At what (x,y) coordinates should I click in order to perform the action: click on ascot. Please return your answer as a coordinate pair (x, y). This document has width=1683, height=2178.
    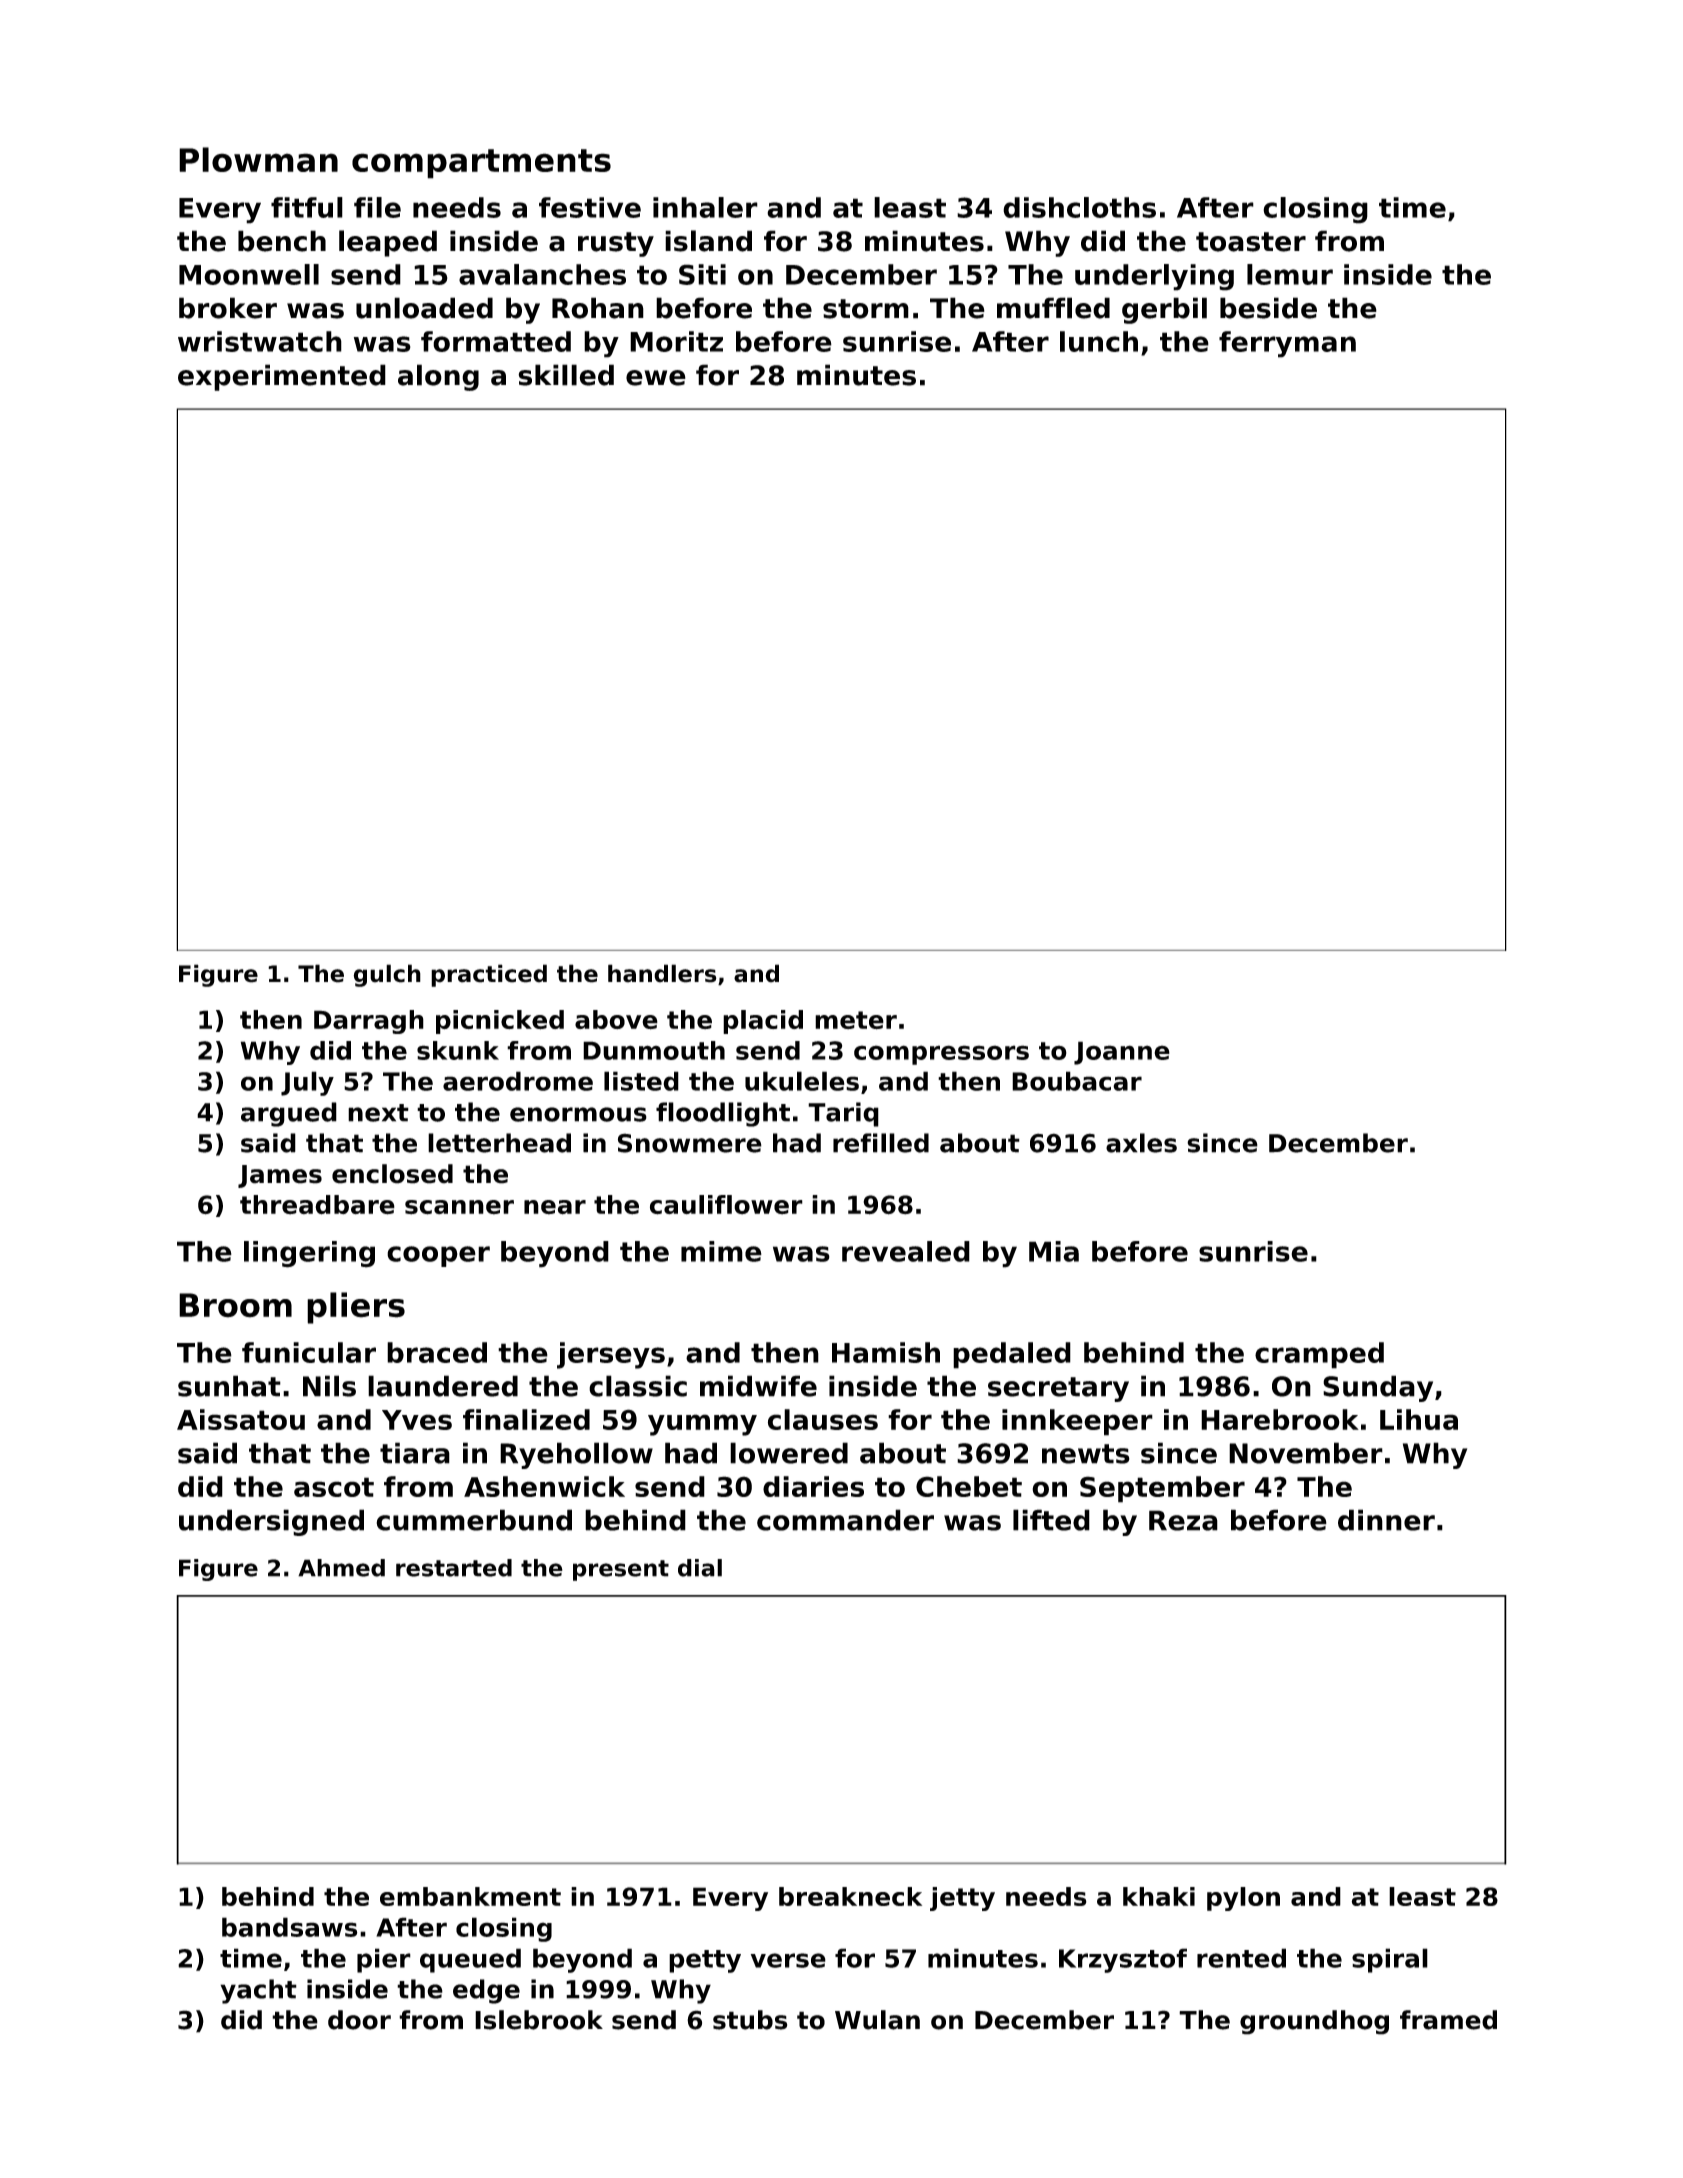
    Looking at the image, I should click on (334, 1487).
